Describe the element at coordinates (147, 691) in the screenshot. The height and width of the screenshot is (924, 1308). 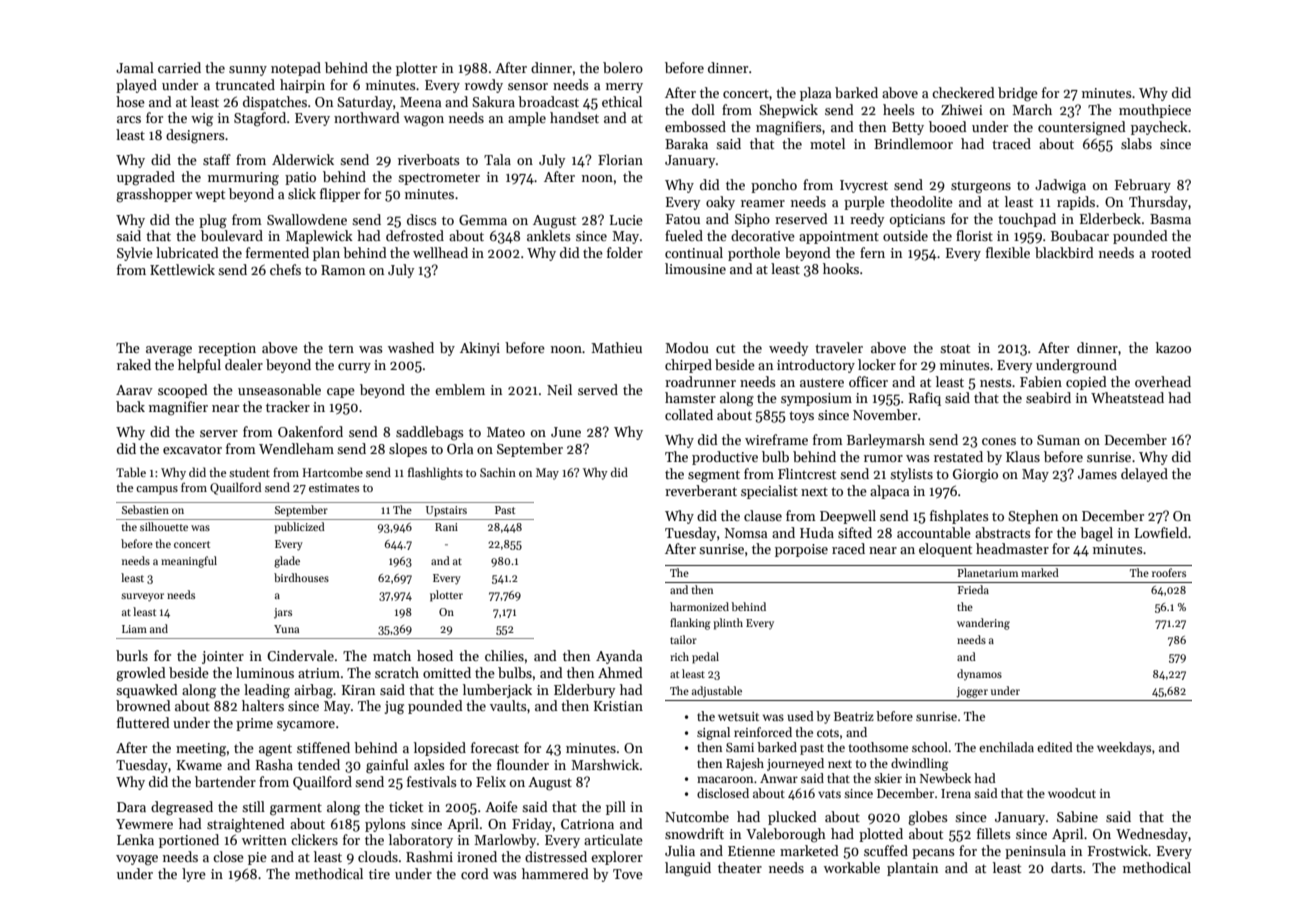
I see `squawked` at that location.
